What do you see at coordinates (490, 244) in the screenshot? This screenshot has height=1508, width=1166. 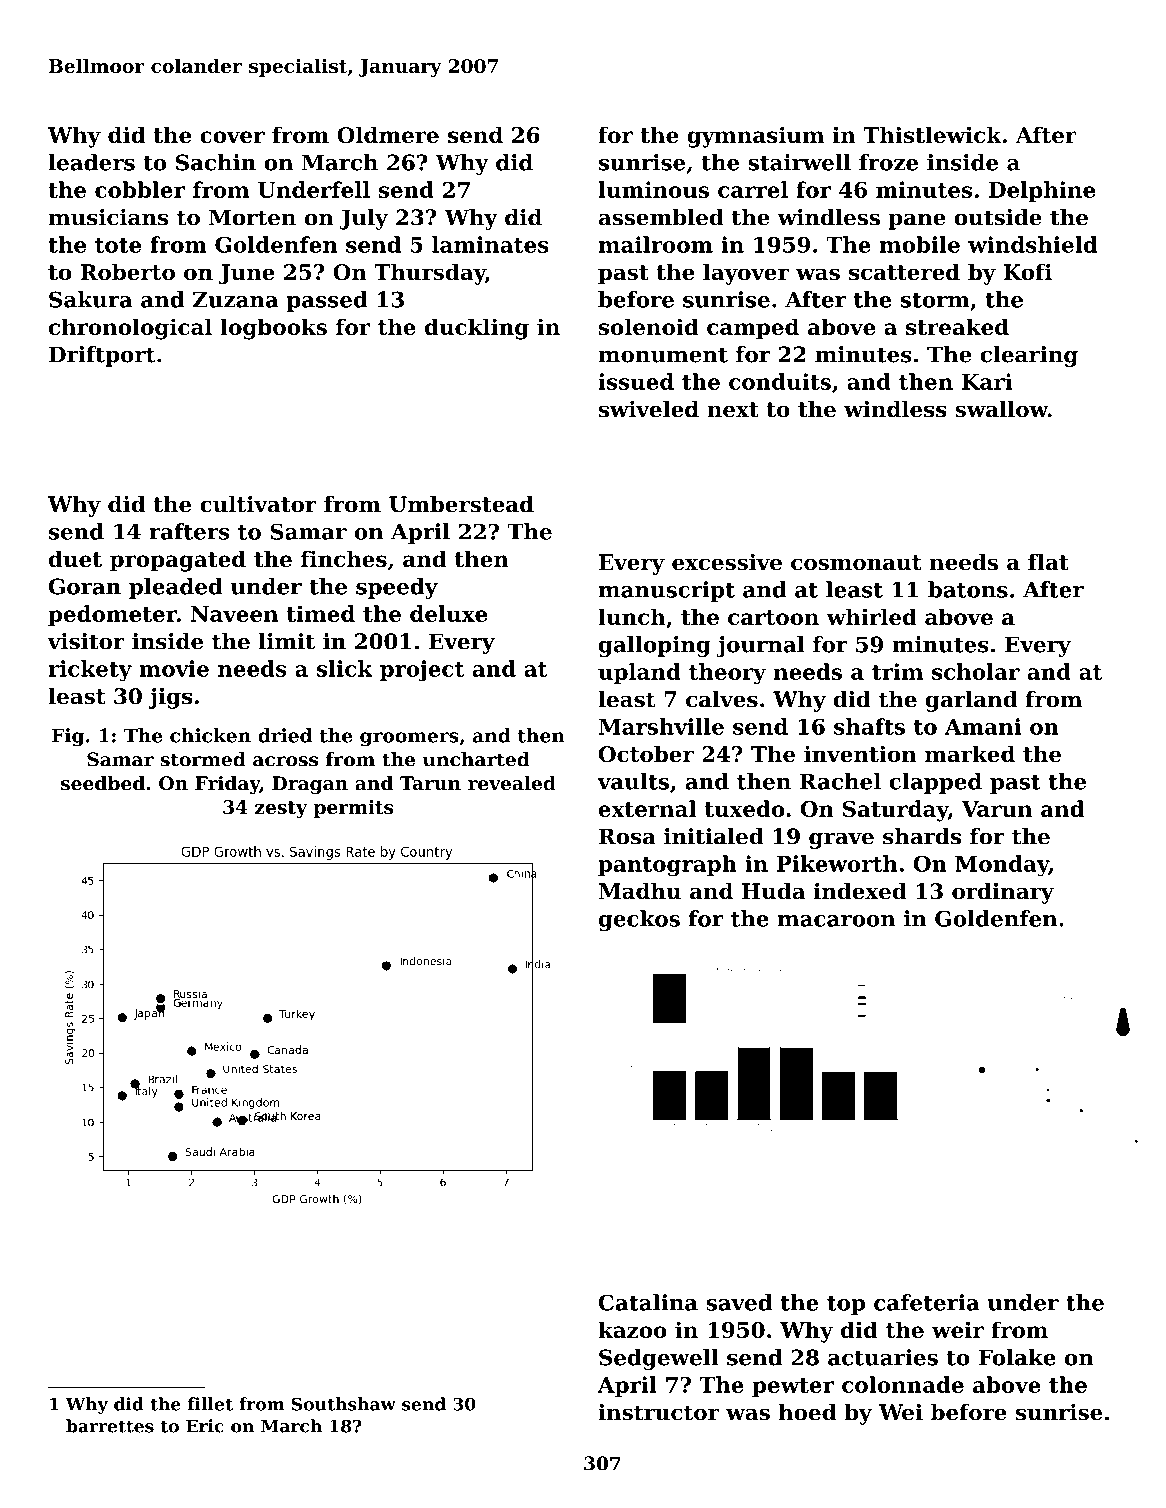 I see `laminates` at bounding box center [490, 244].
